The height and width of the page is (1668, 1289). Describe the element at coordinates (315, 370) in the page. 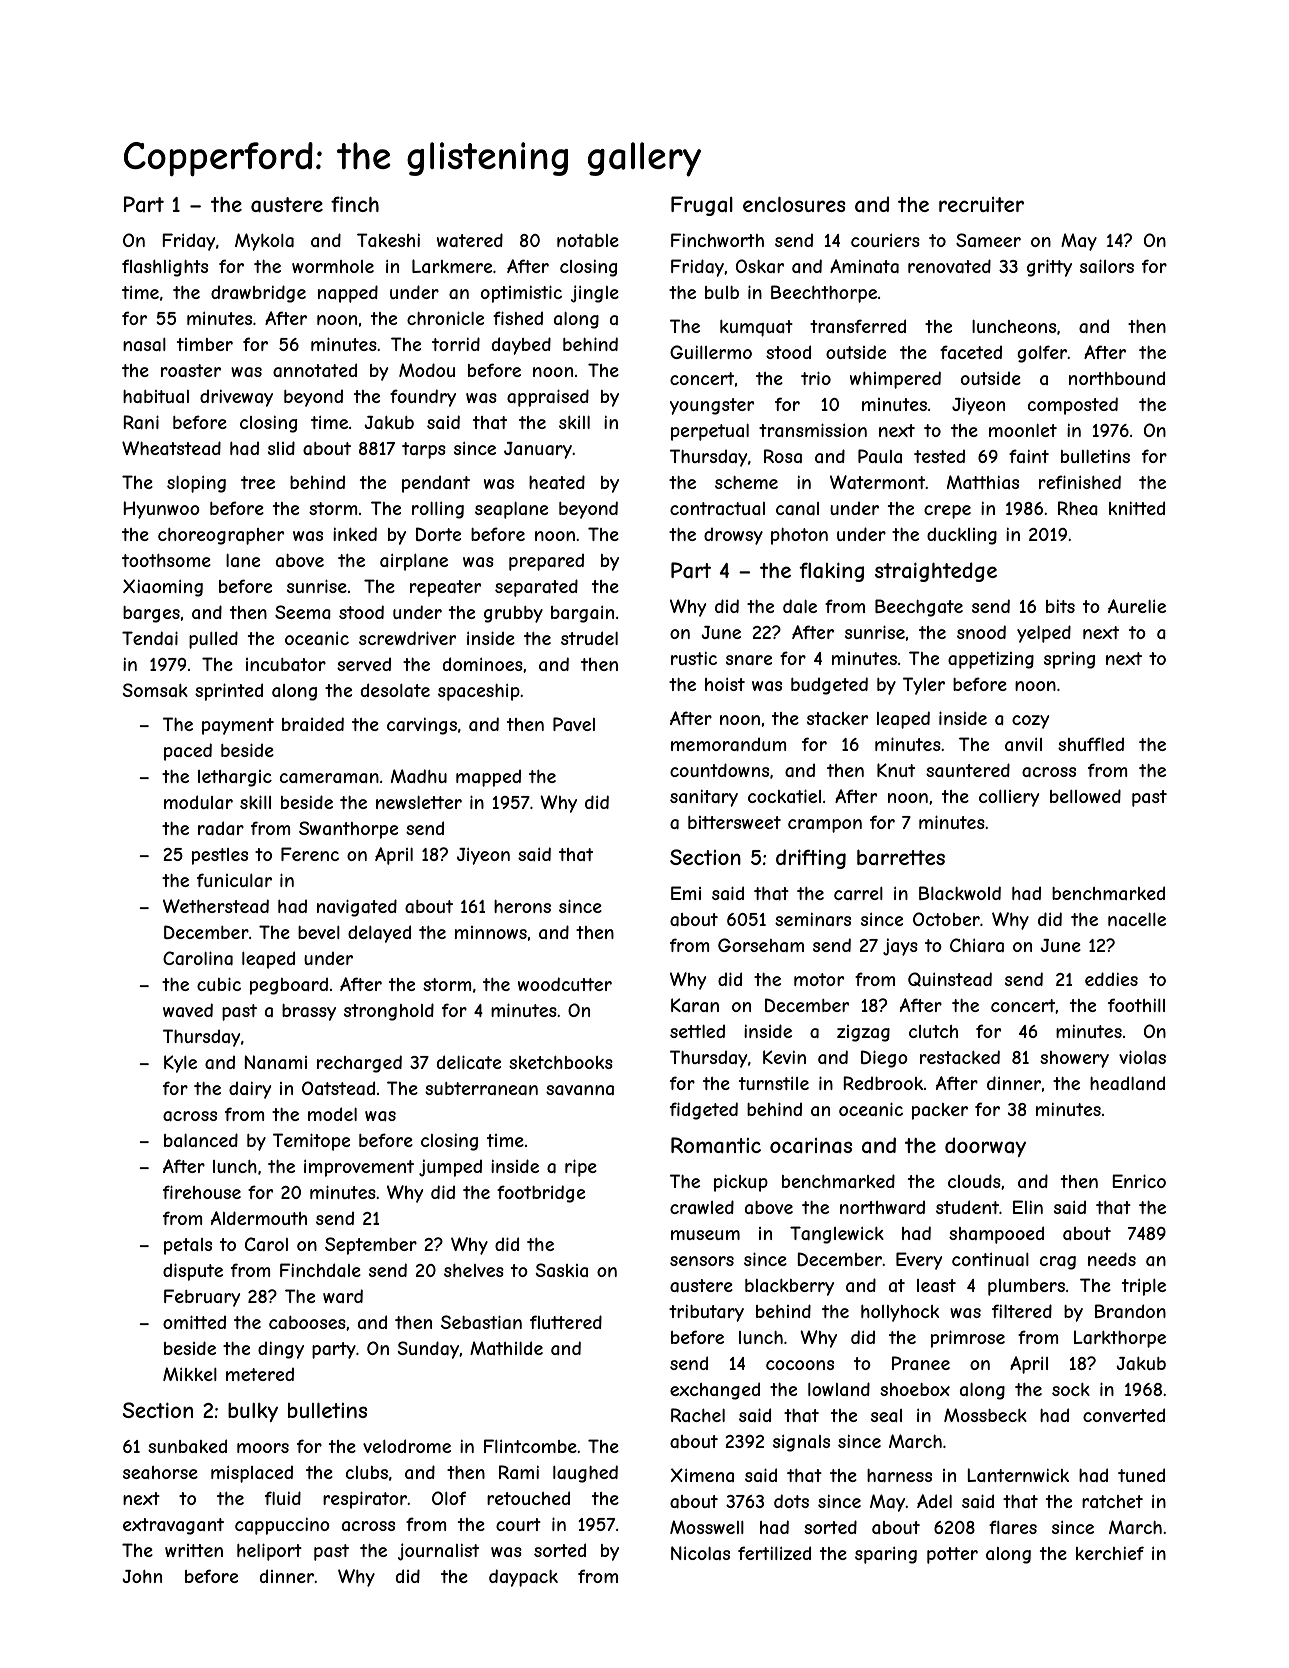

I see `annotated` at that location.
